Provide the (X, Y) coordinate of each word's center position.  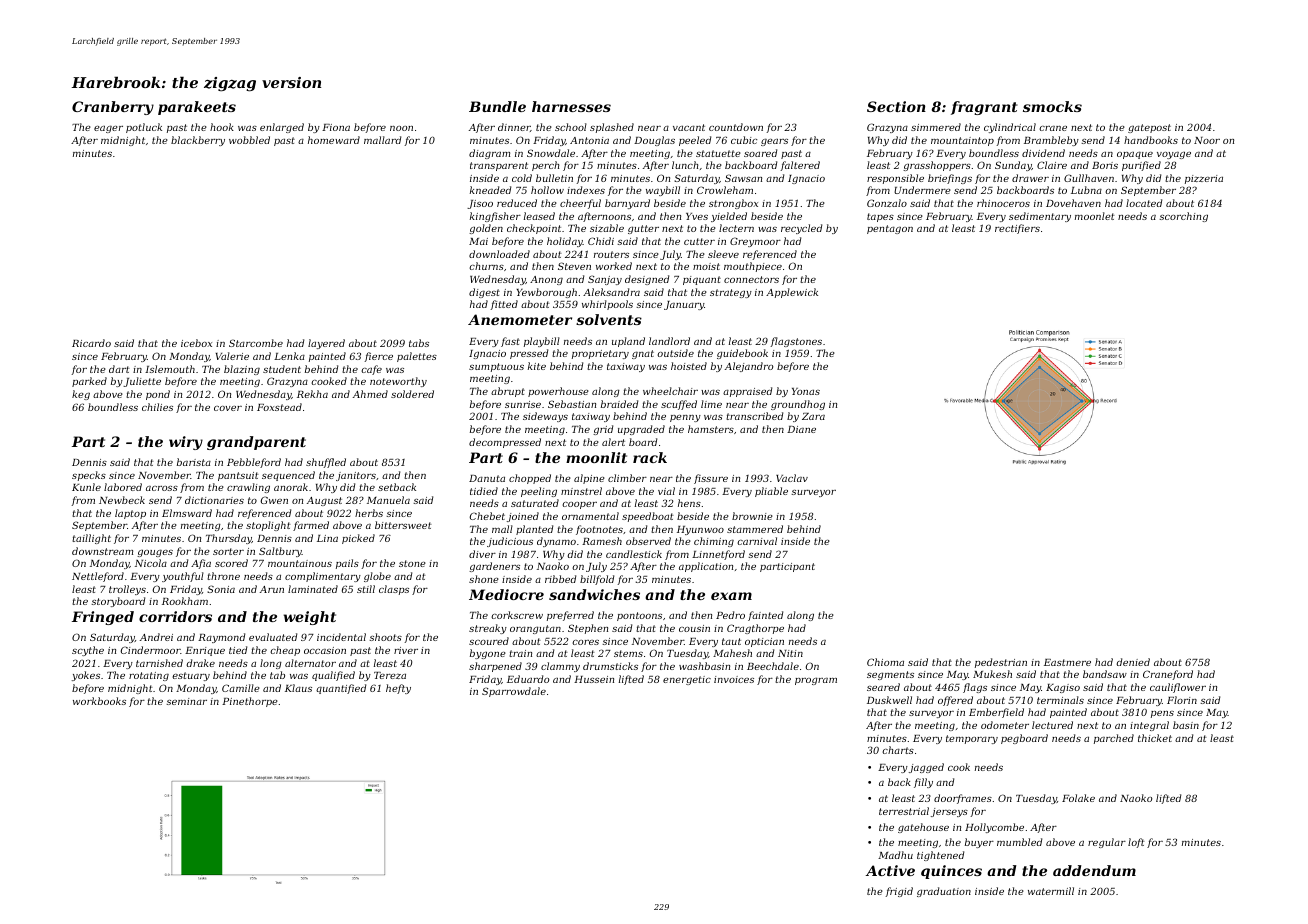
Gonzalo (887, 203)
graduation (944, 892)
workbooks (99, 701)
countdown (736, 127)
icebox (196, 343)
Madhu (895, 855)
